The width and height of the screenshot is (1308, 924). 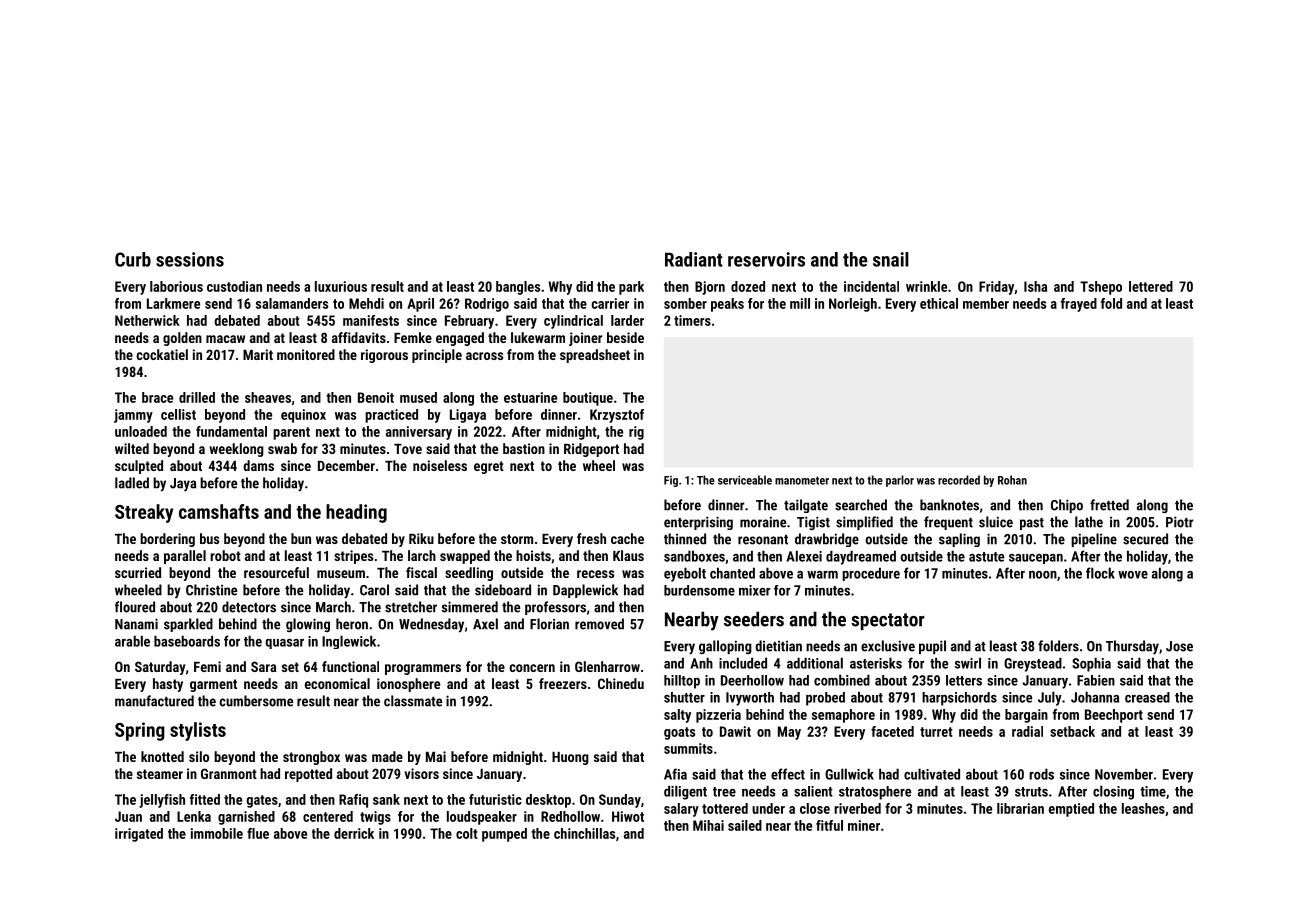 I want to click on Ridgeport, so click(x=591, y=450).
